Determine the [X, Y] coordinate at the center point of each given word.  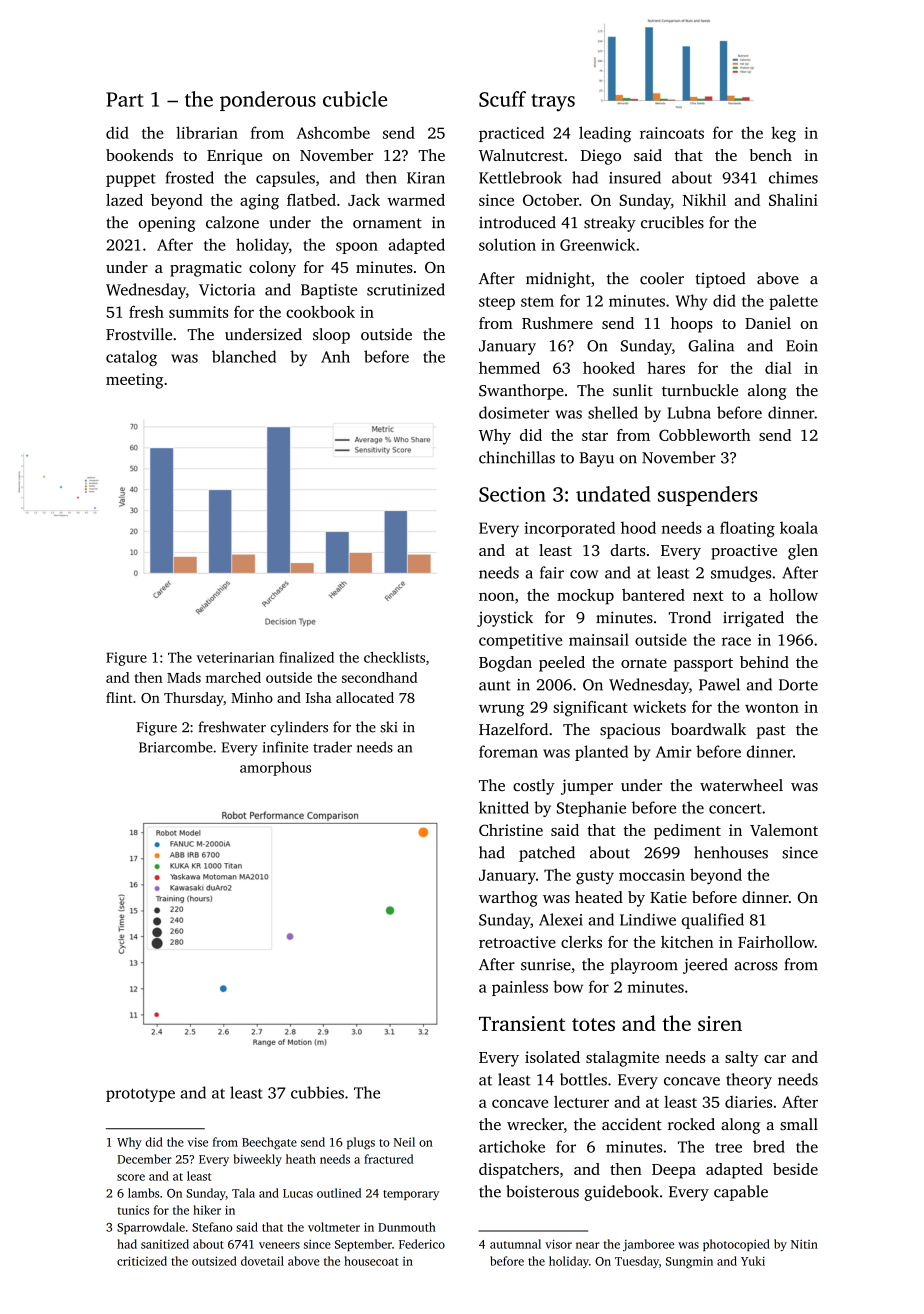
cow [584, 574]
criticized [142, 1261]
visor [558, 1244]
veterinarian [235, 657]
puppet [131, 180]
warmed [416, 200]
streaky [610, 224]
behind [764, 662]
